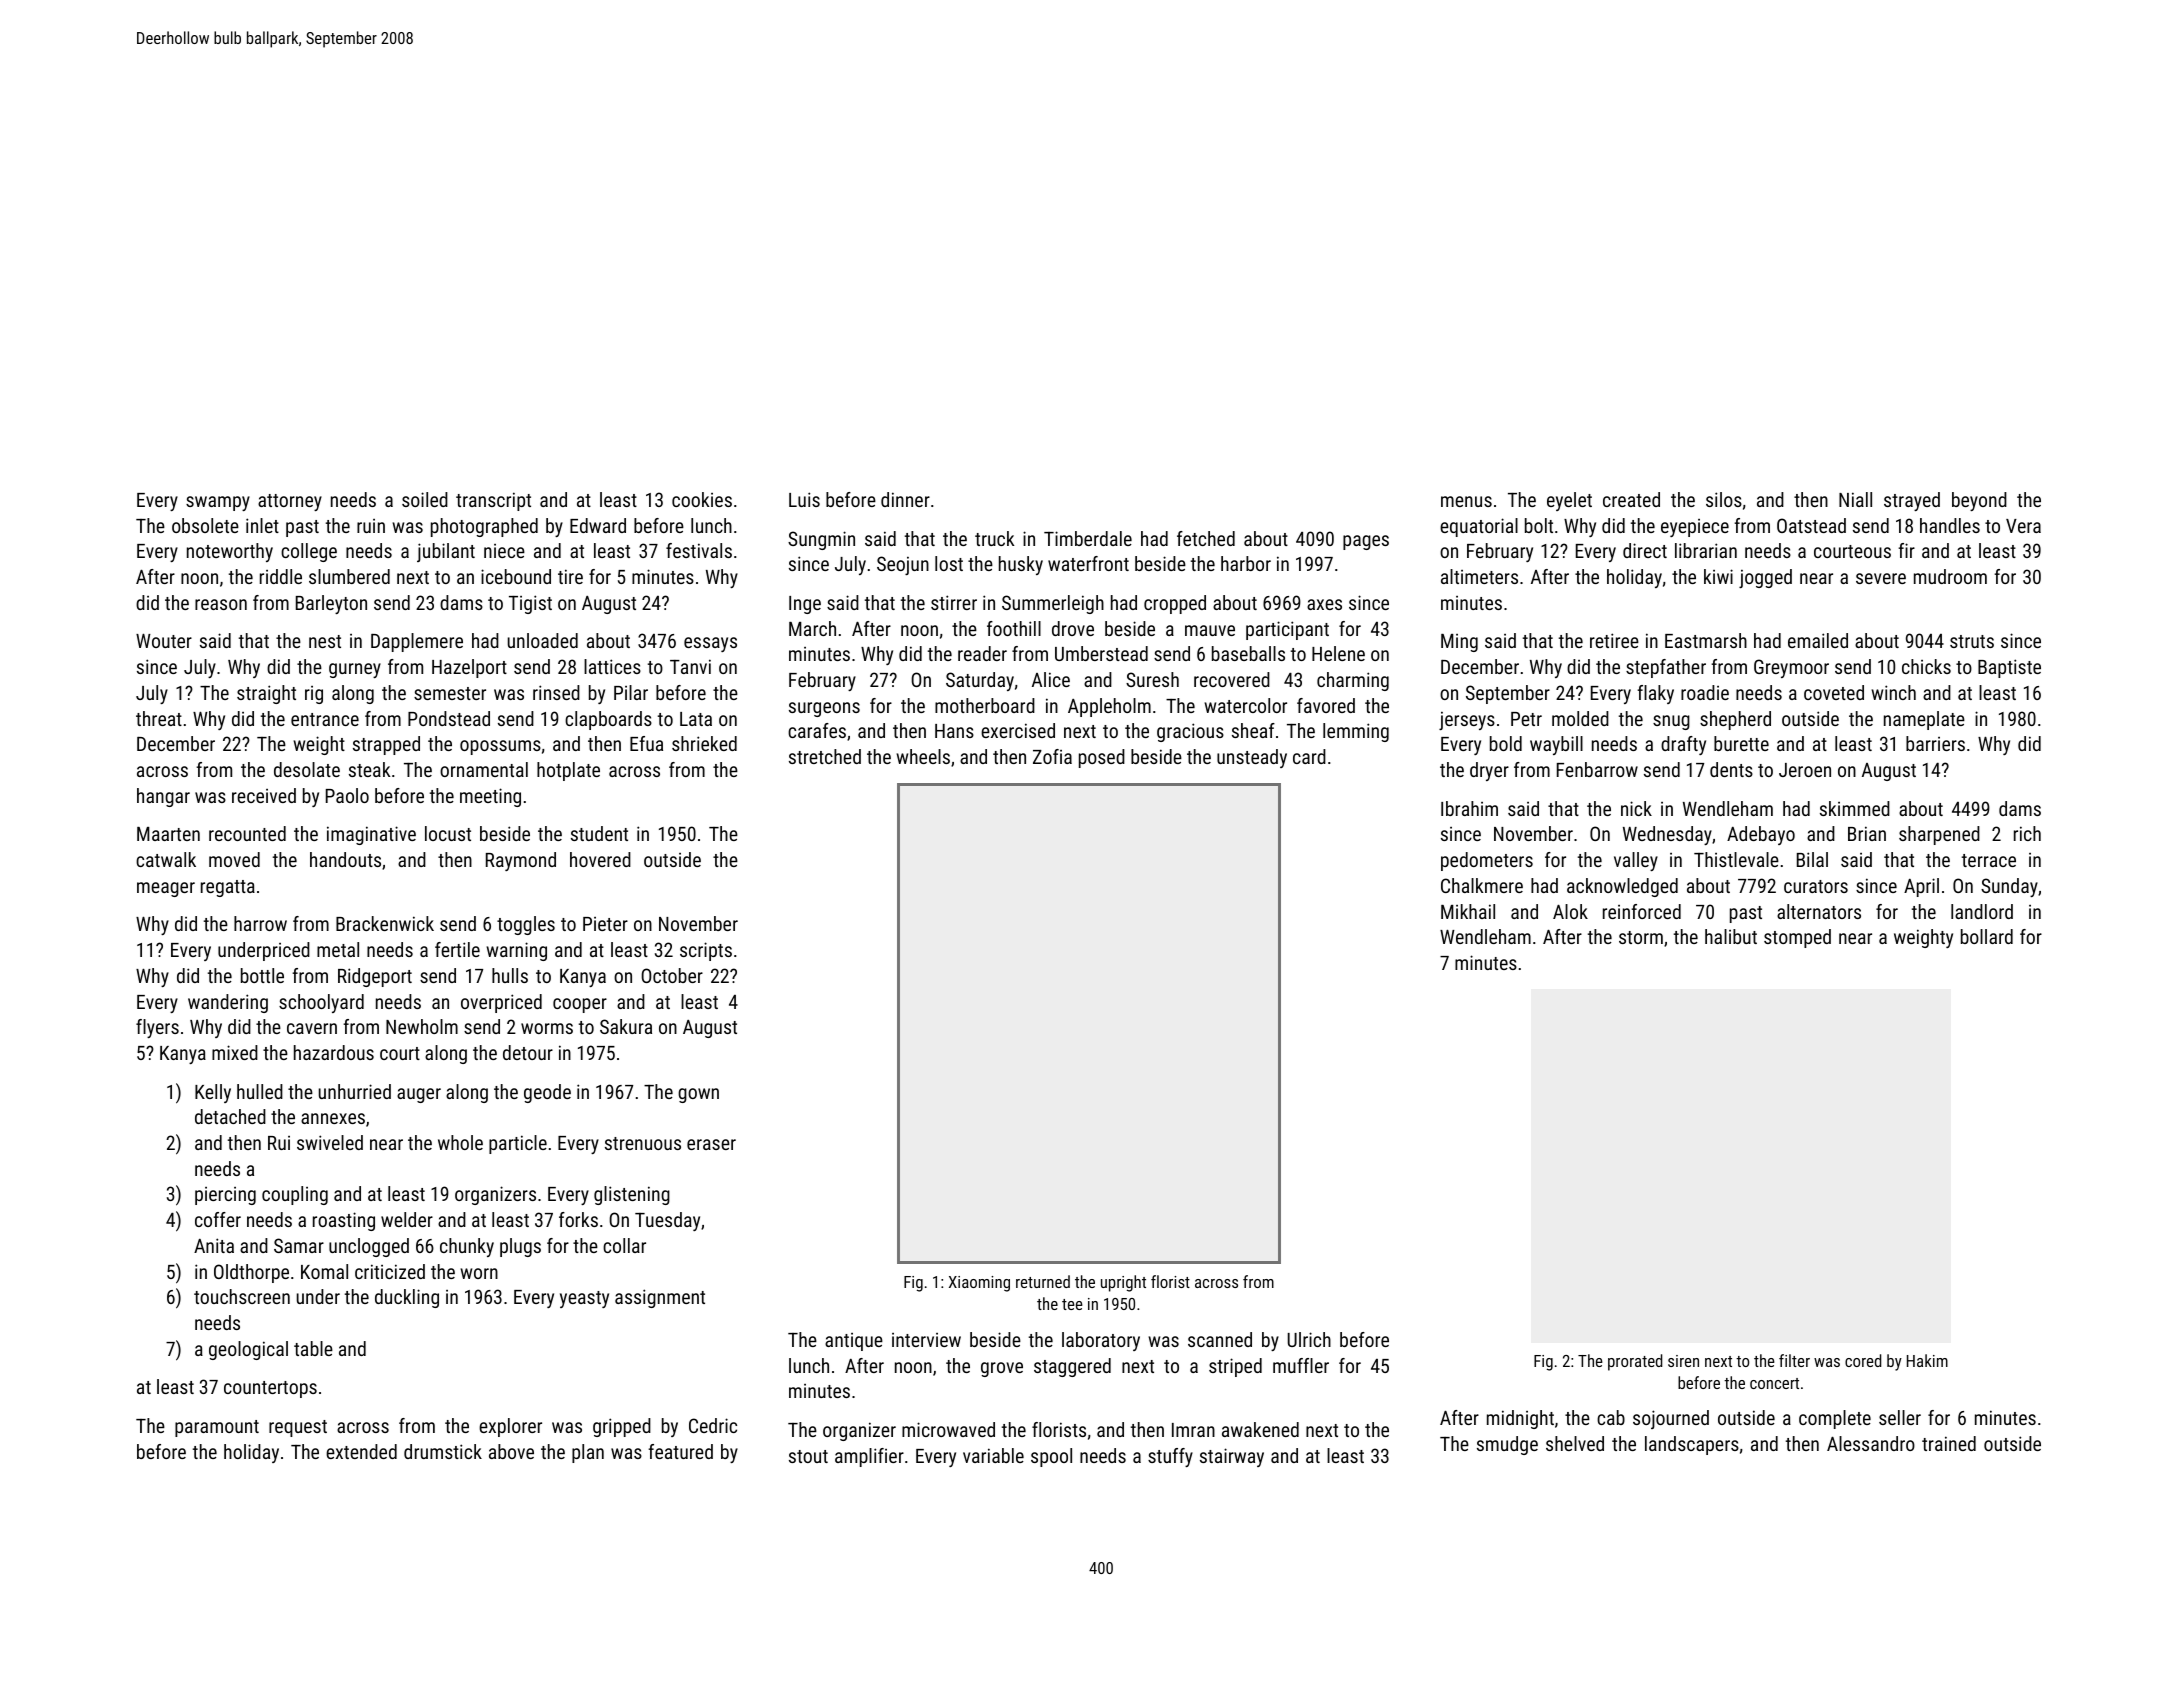  I want to click on reason, so click(221, 604).
